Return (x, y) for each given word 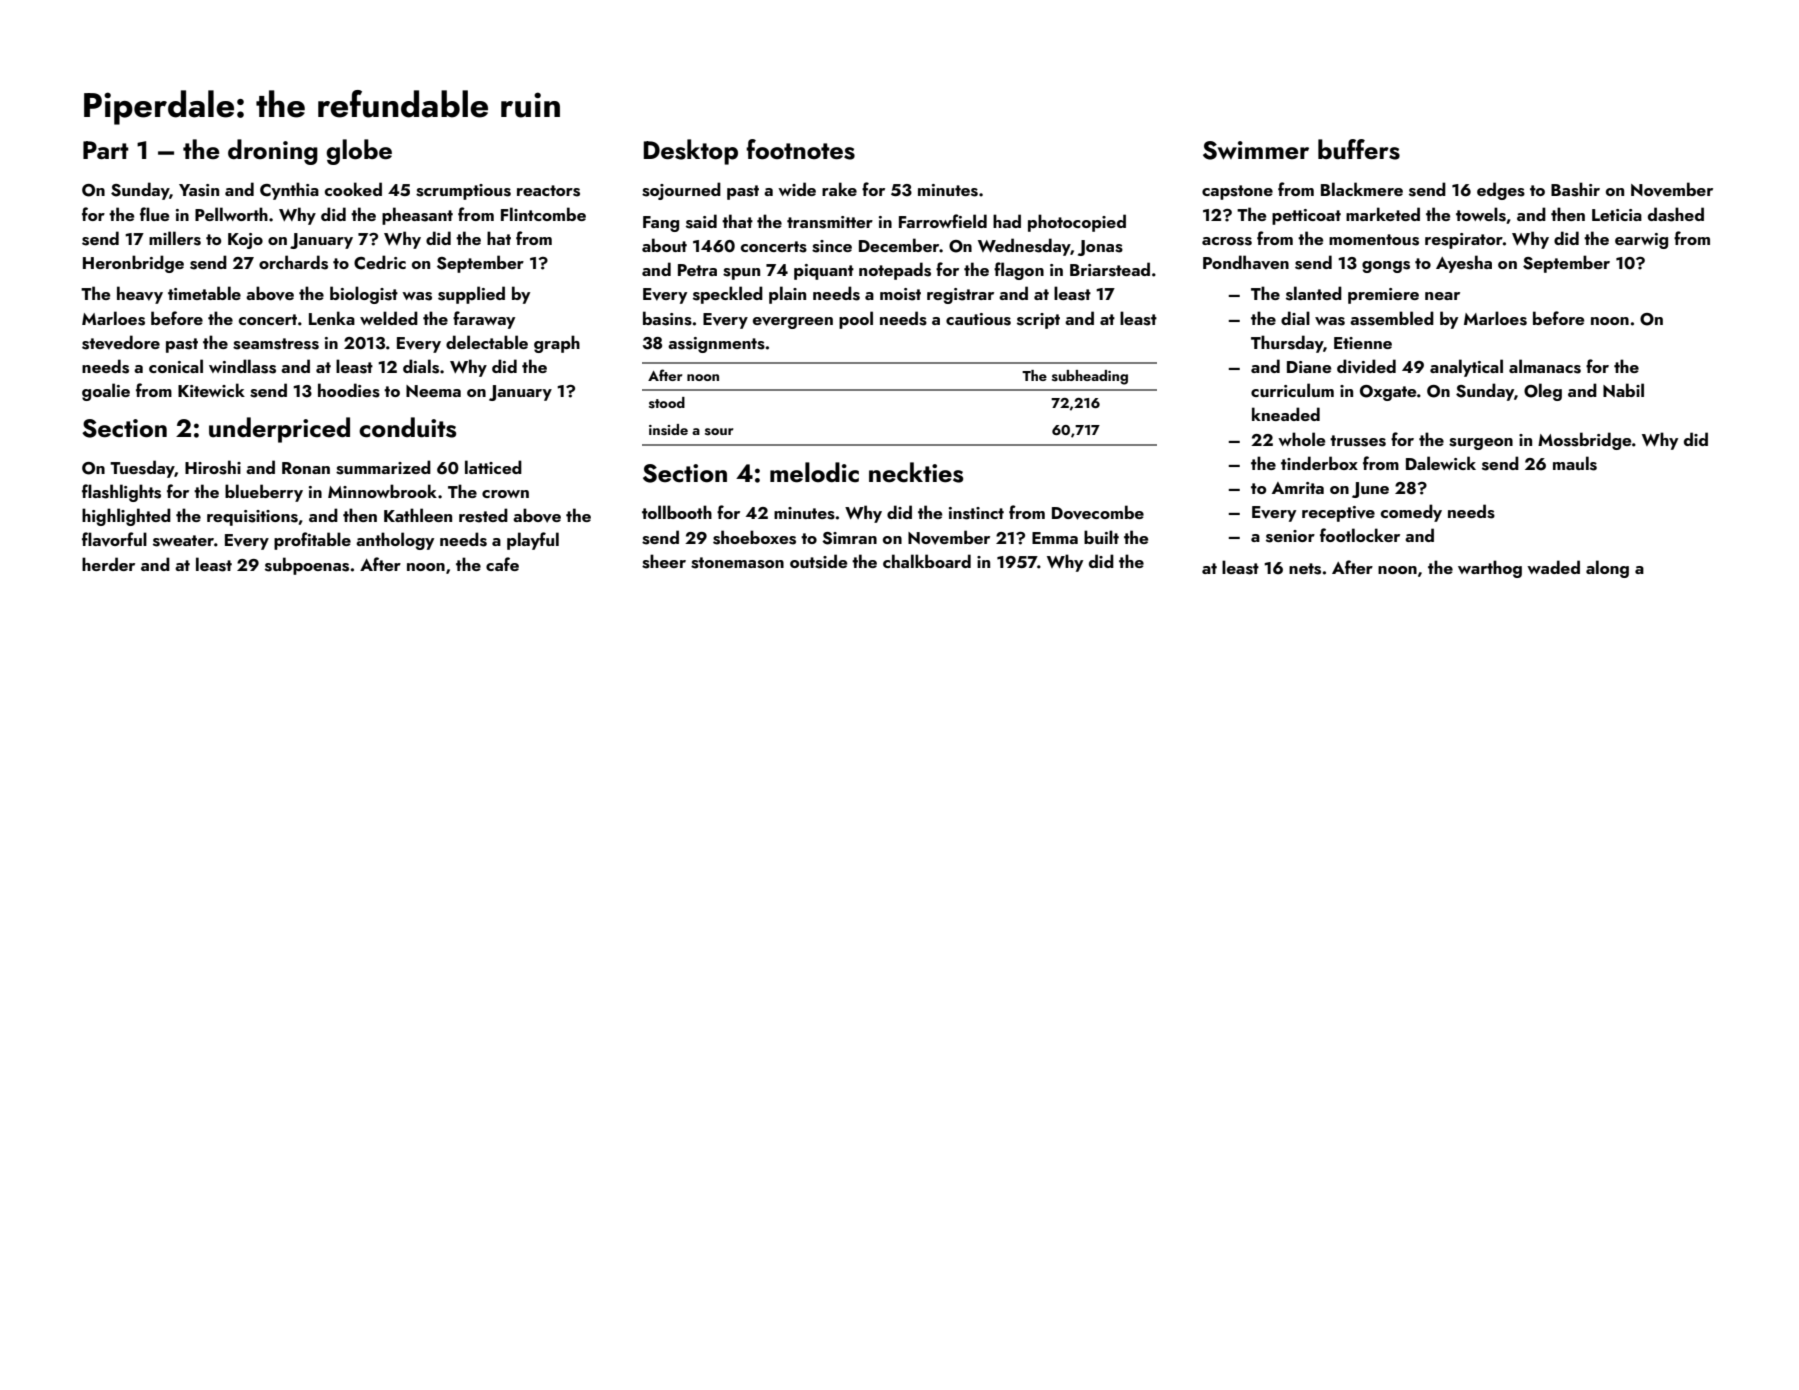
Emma (1055, 538)
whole (1302, 439)
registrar (960, 296)
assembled (1392, 318)
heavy (140, 295)
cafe (502, 564)
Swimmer (1256, 150)
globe (359, 152)
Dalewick (1441, 463)
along (1607, 569)
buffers (1359, 149)
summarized (383, 467)
